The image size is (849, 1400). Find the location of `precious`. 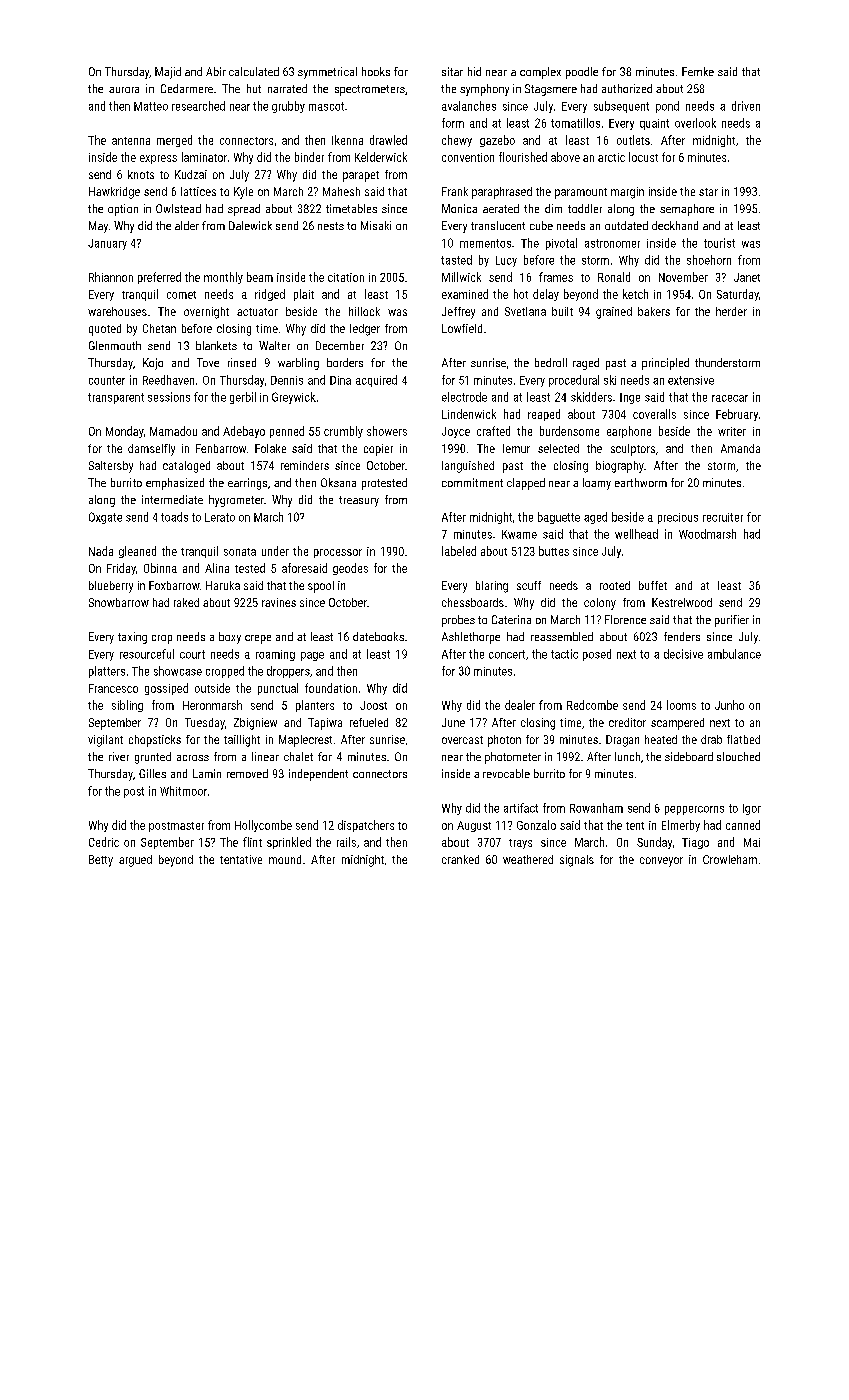

precious is located at coordinates (678, 518).
